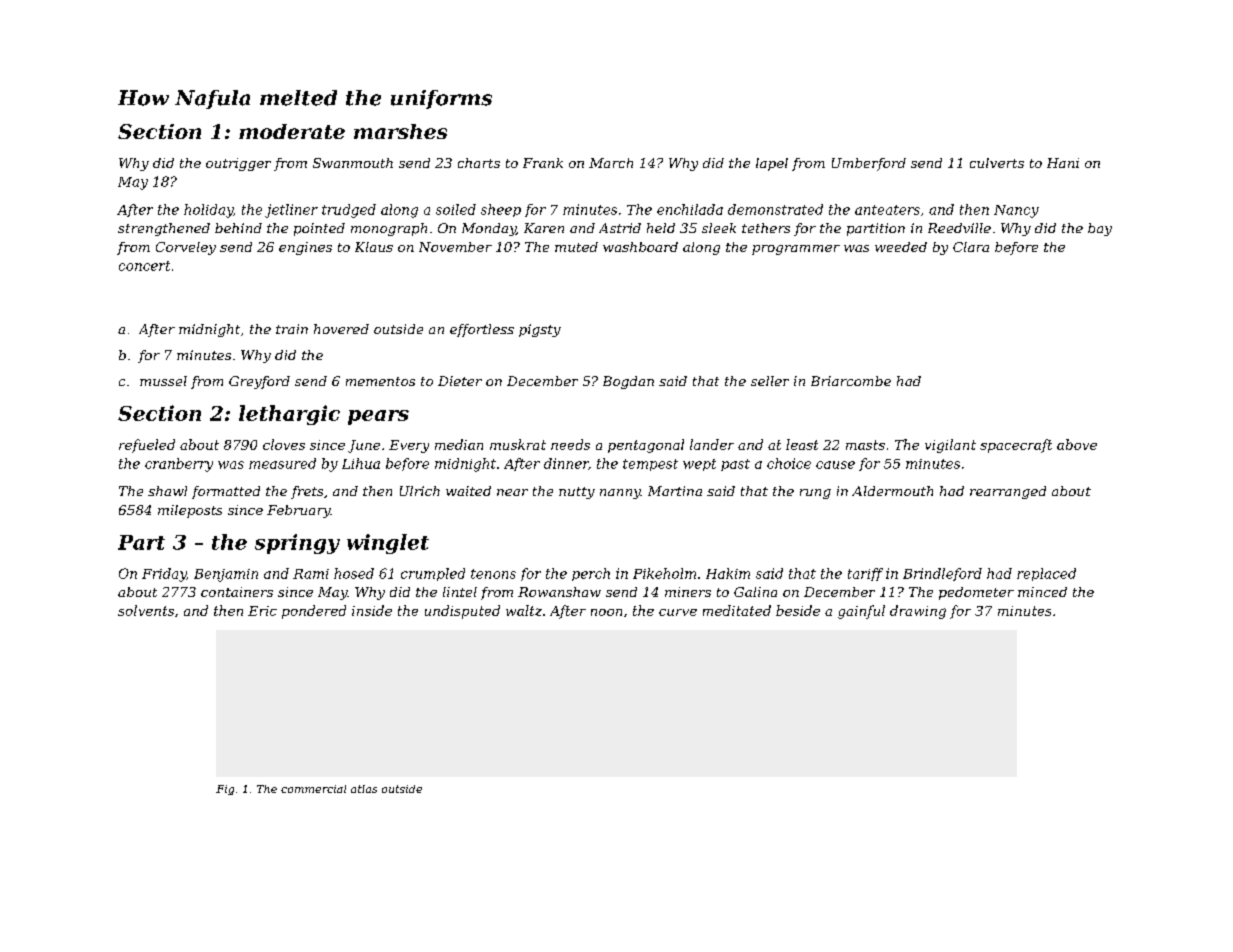 The height and width of the screenshot is (952, 1233). I want to click on mileposts, so click(190, 511).
